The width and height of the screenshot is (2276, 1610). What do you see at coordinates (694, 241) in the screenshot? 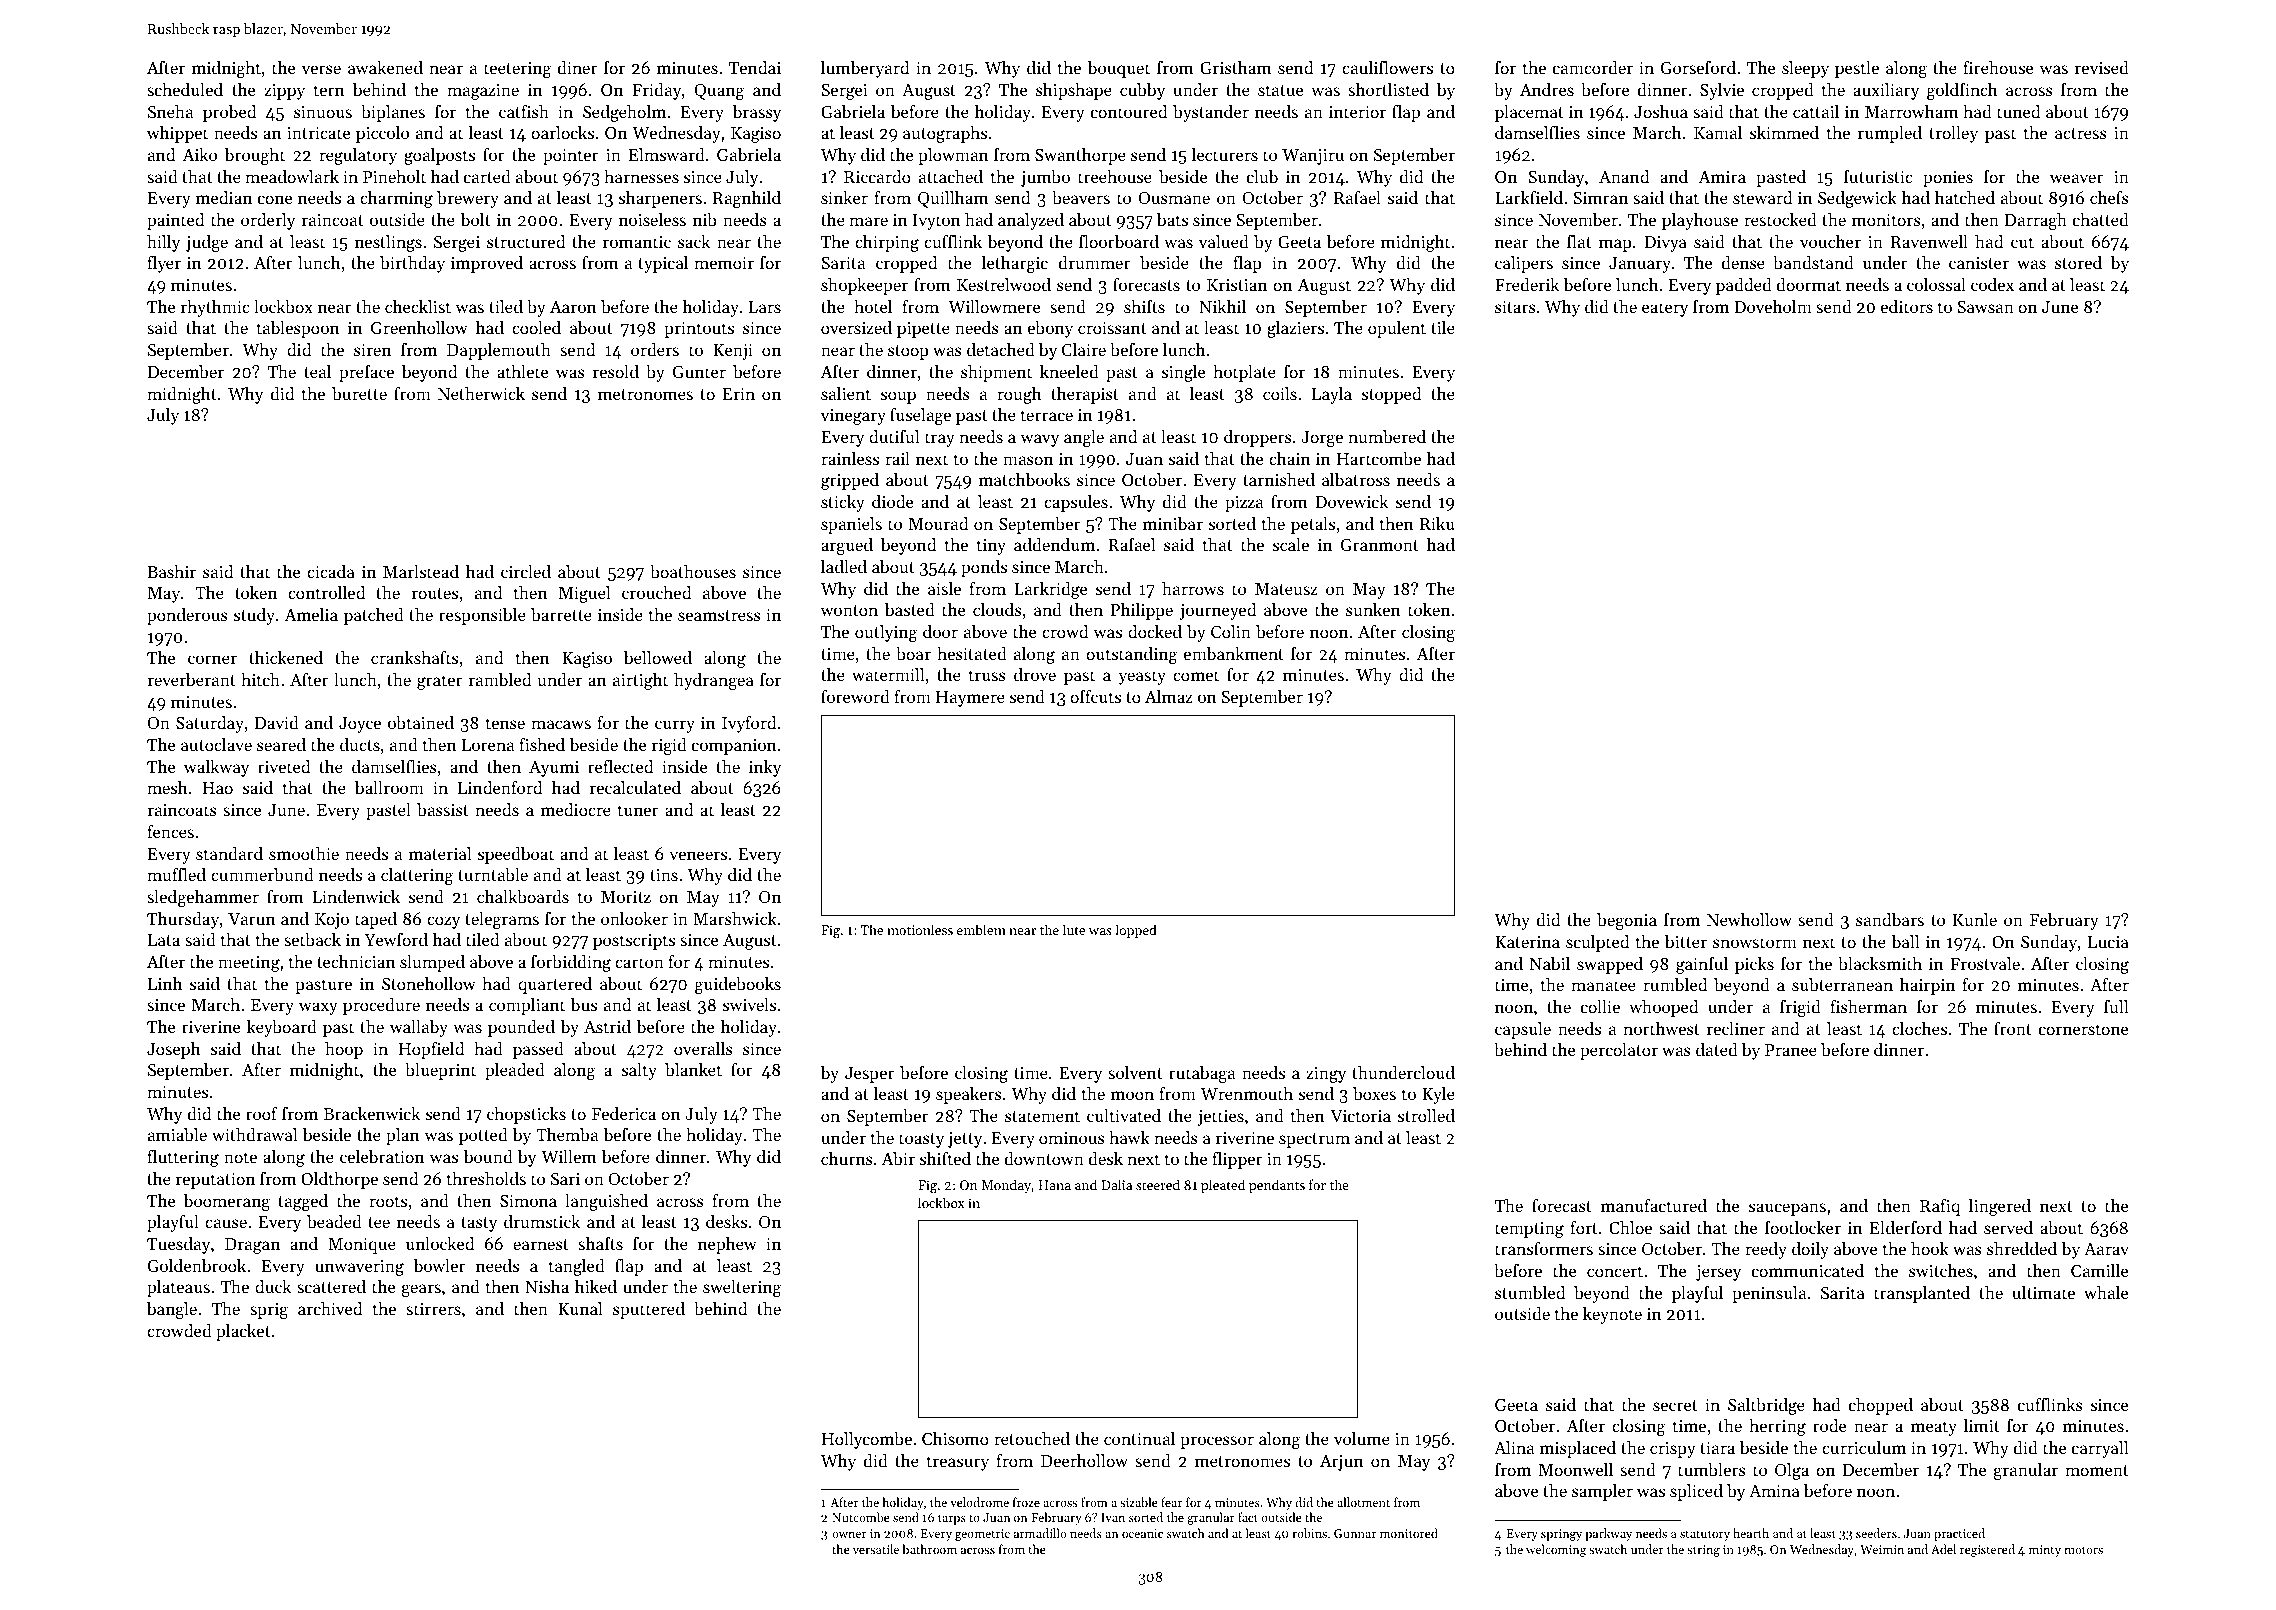
I see `sack` at bounding box center [694, 241].
